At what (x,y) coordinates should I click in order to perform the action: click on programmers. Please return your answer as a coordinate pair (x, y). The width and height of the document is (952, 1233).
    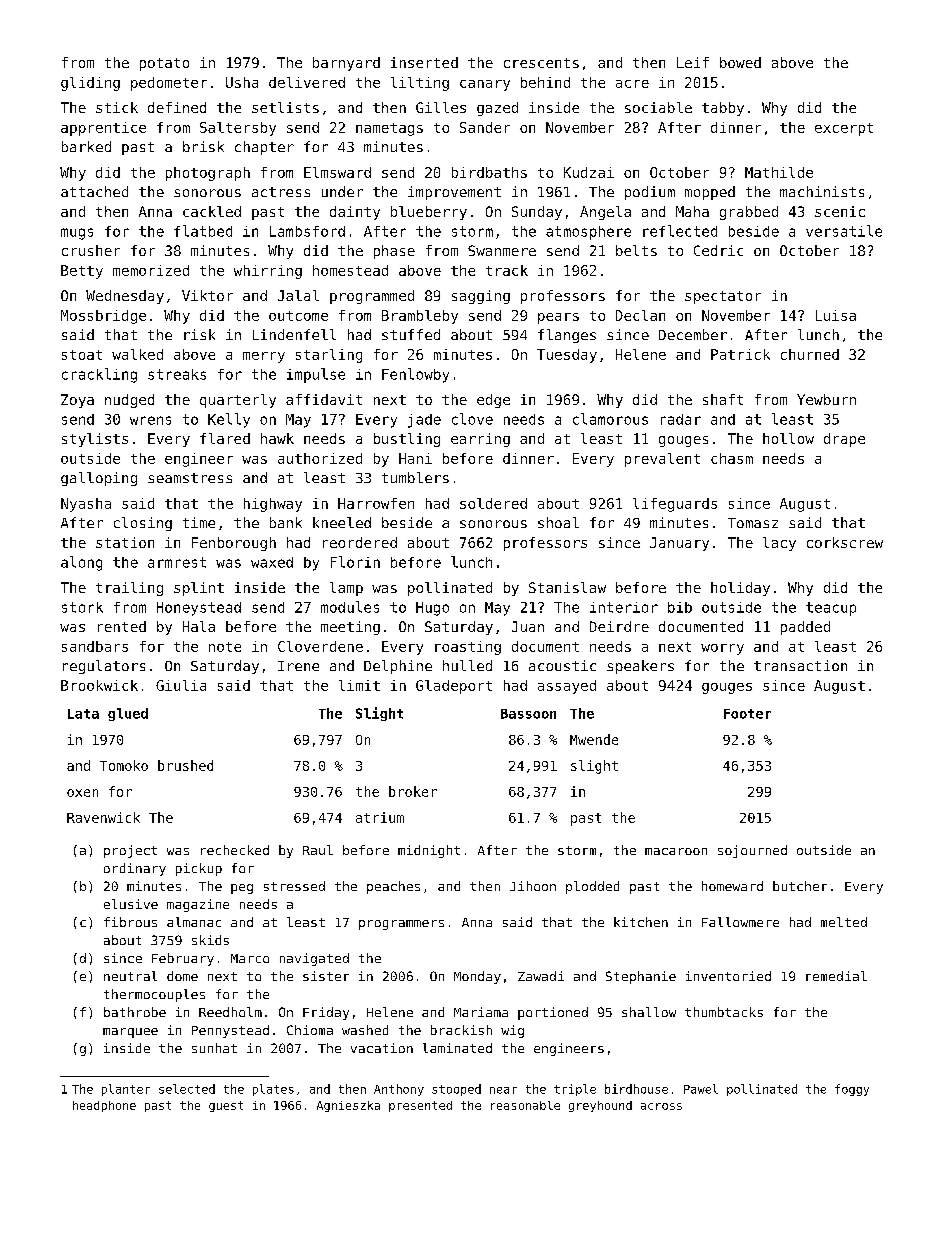
    Looking at the image, I should click on (401, 925).
